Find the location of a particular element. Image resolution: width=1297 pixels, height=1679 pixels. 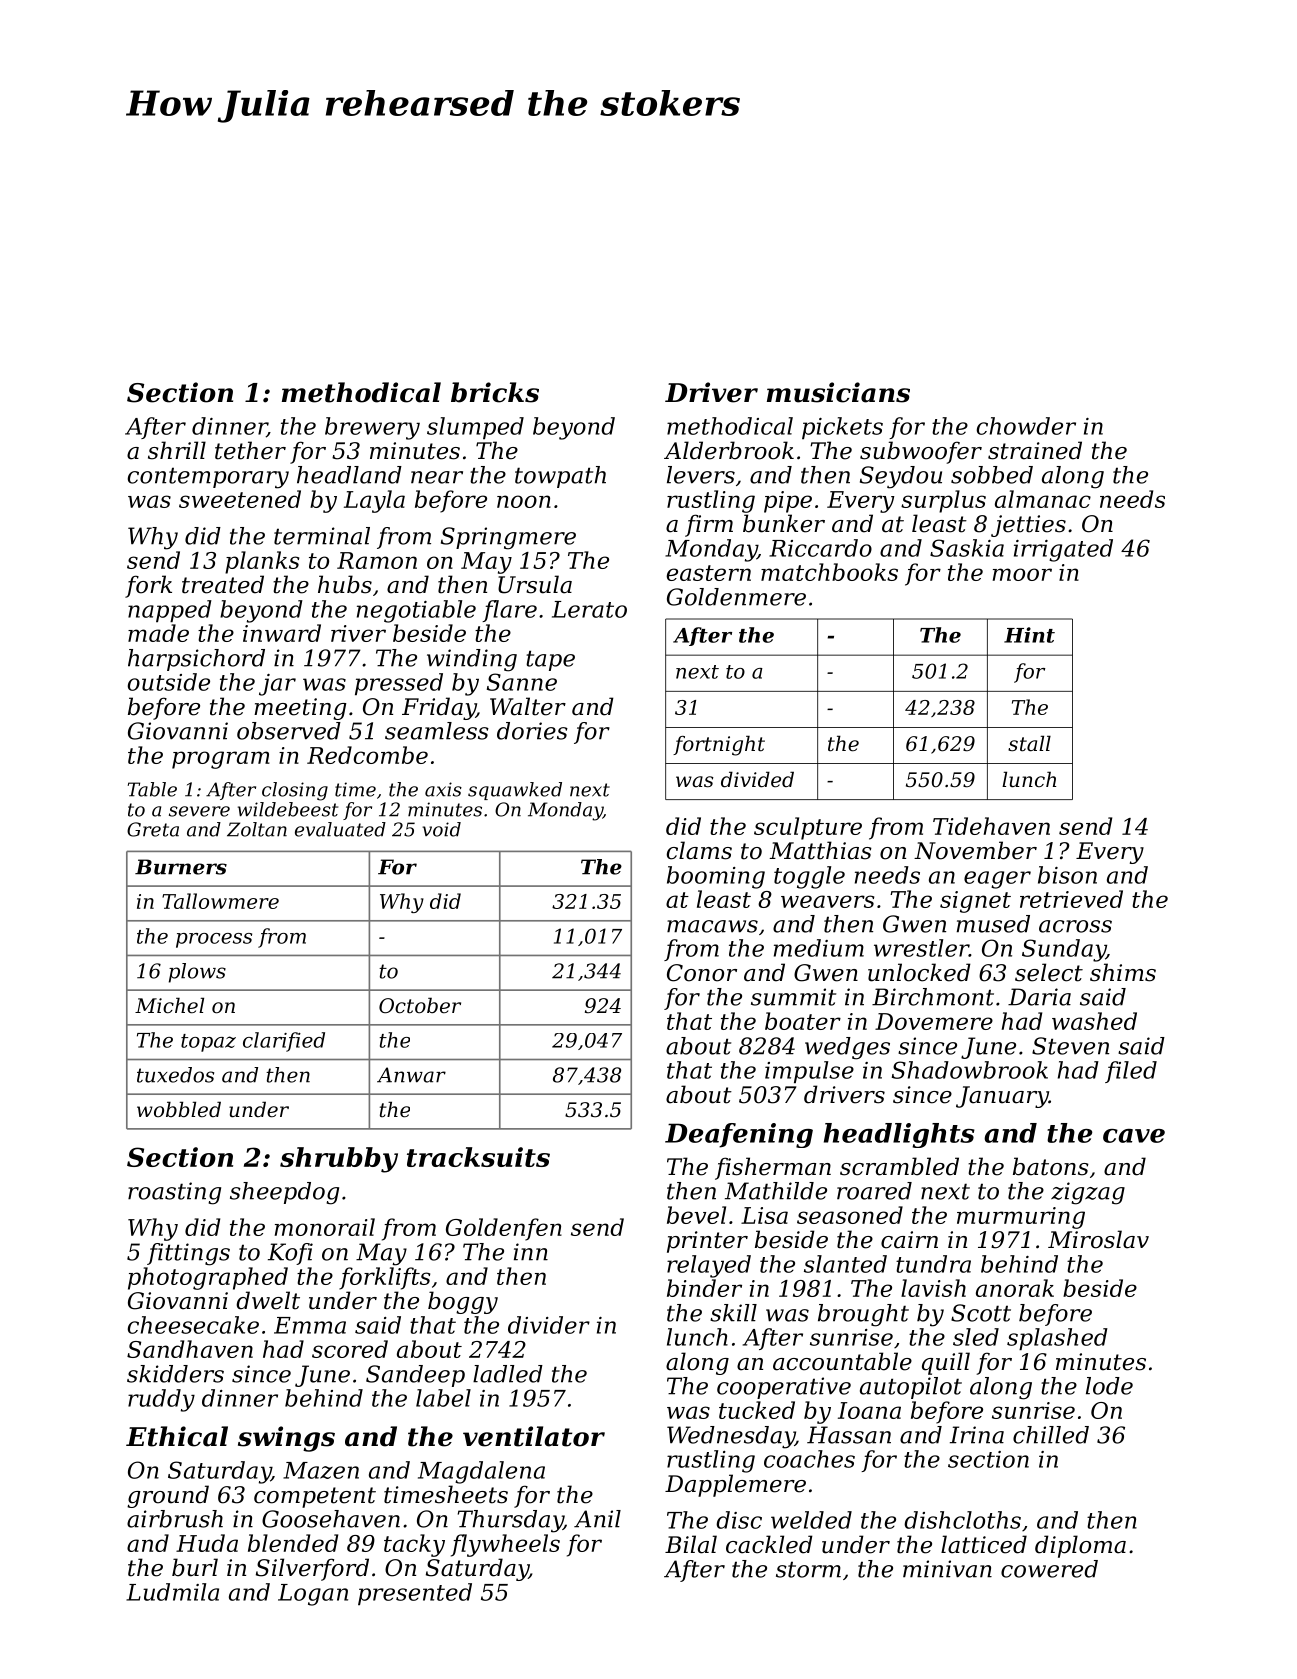

wobbled is located at coordinates (179, 1109).
